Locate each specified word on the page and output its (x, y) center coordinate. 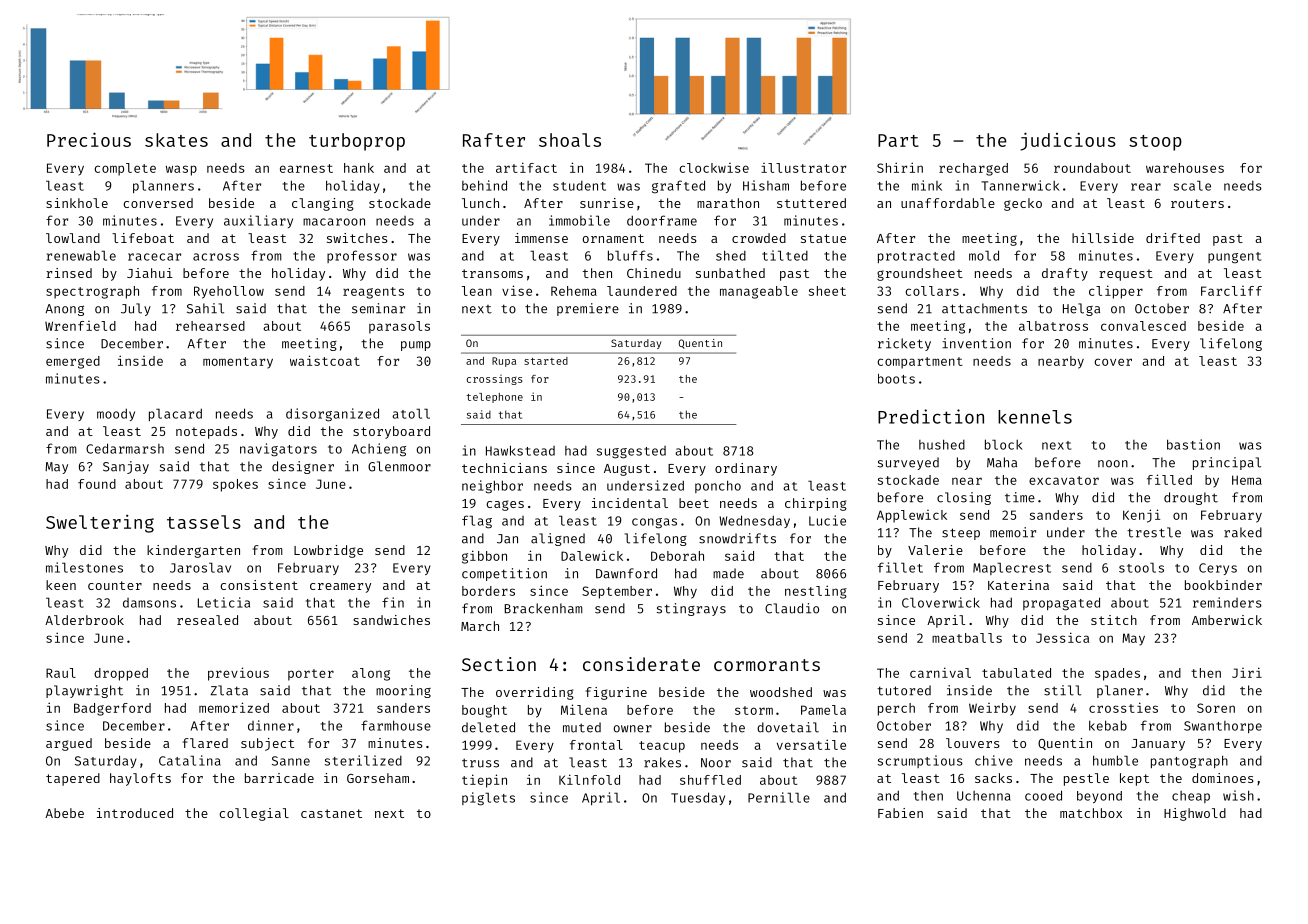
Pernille (779, 797)
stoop (1155, 143)
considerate (641, 664)
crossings (495, 380)
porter (311, 675)
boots (896, 378)
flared (205, 743)
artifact (526, 167)
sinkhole (77, 203)
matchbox (1091, 813)
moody (116, 414)
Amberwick (1227, 620)
